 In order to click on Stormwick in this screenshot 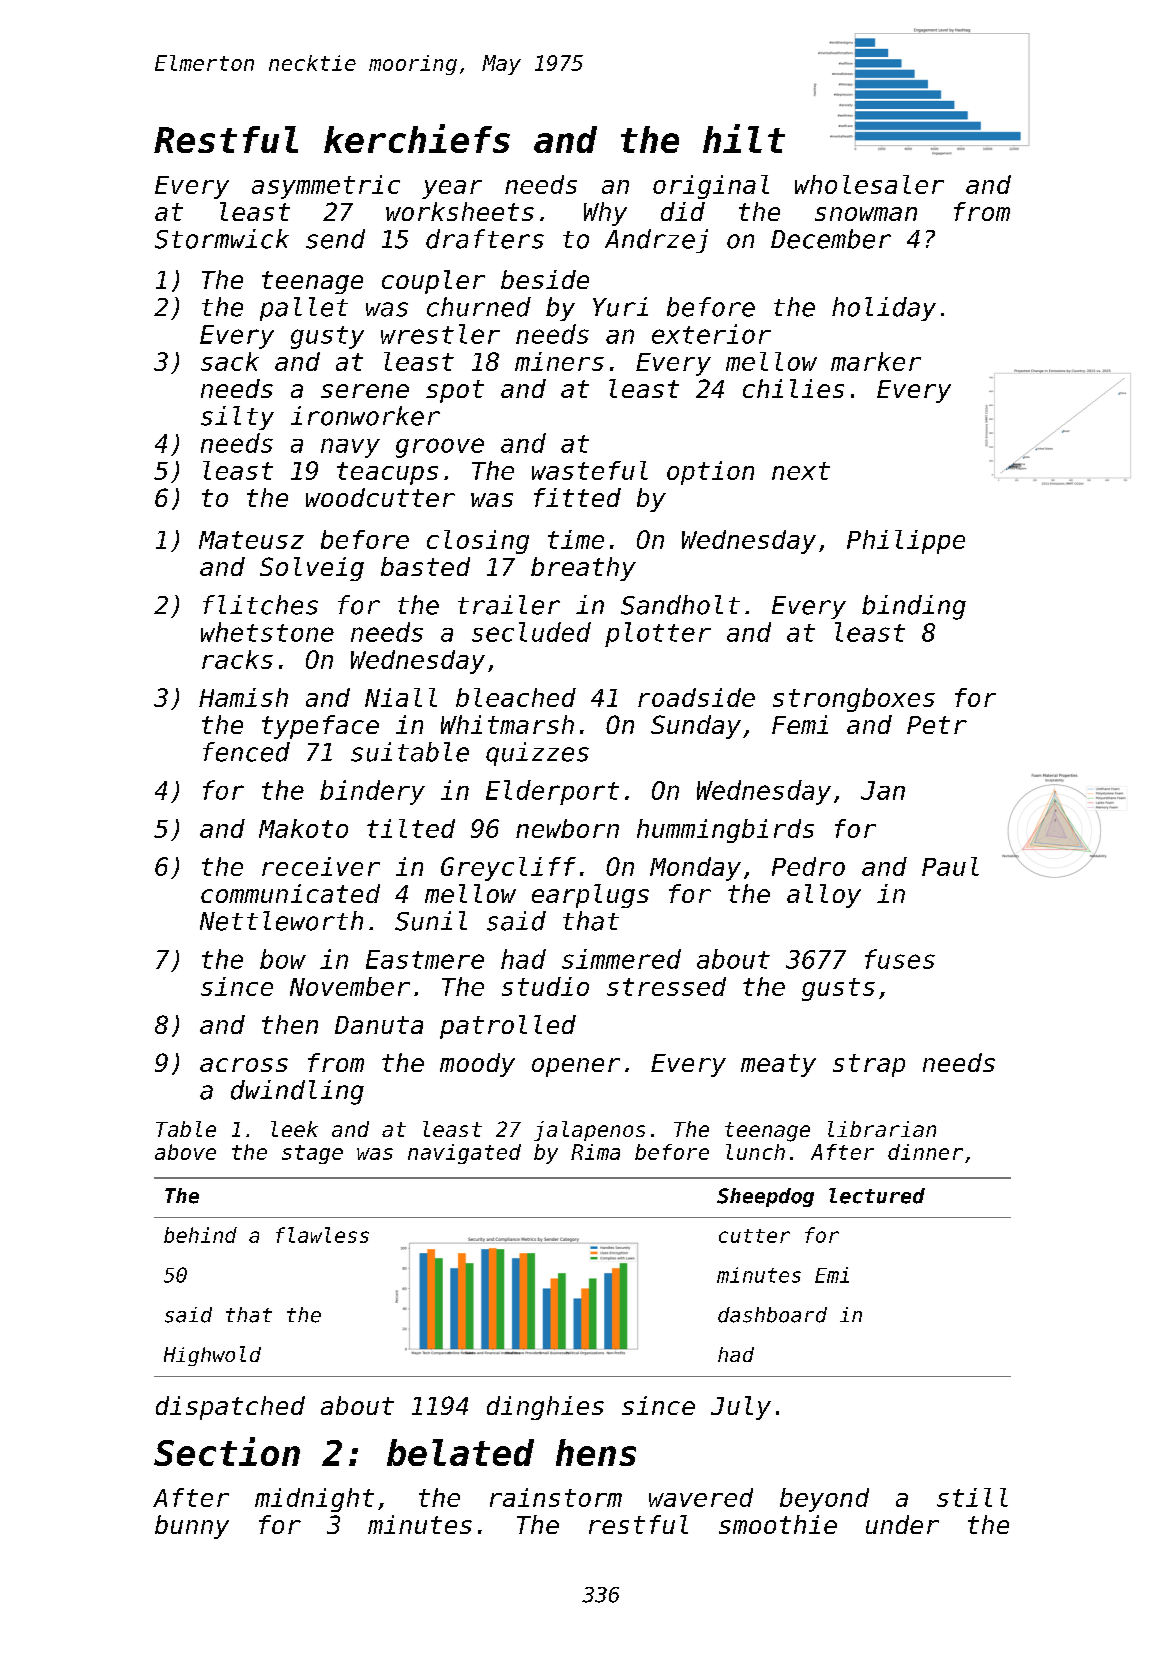, I will do `click(222, 239)`.
